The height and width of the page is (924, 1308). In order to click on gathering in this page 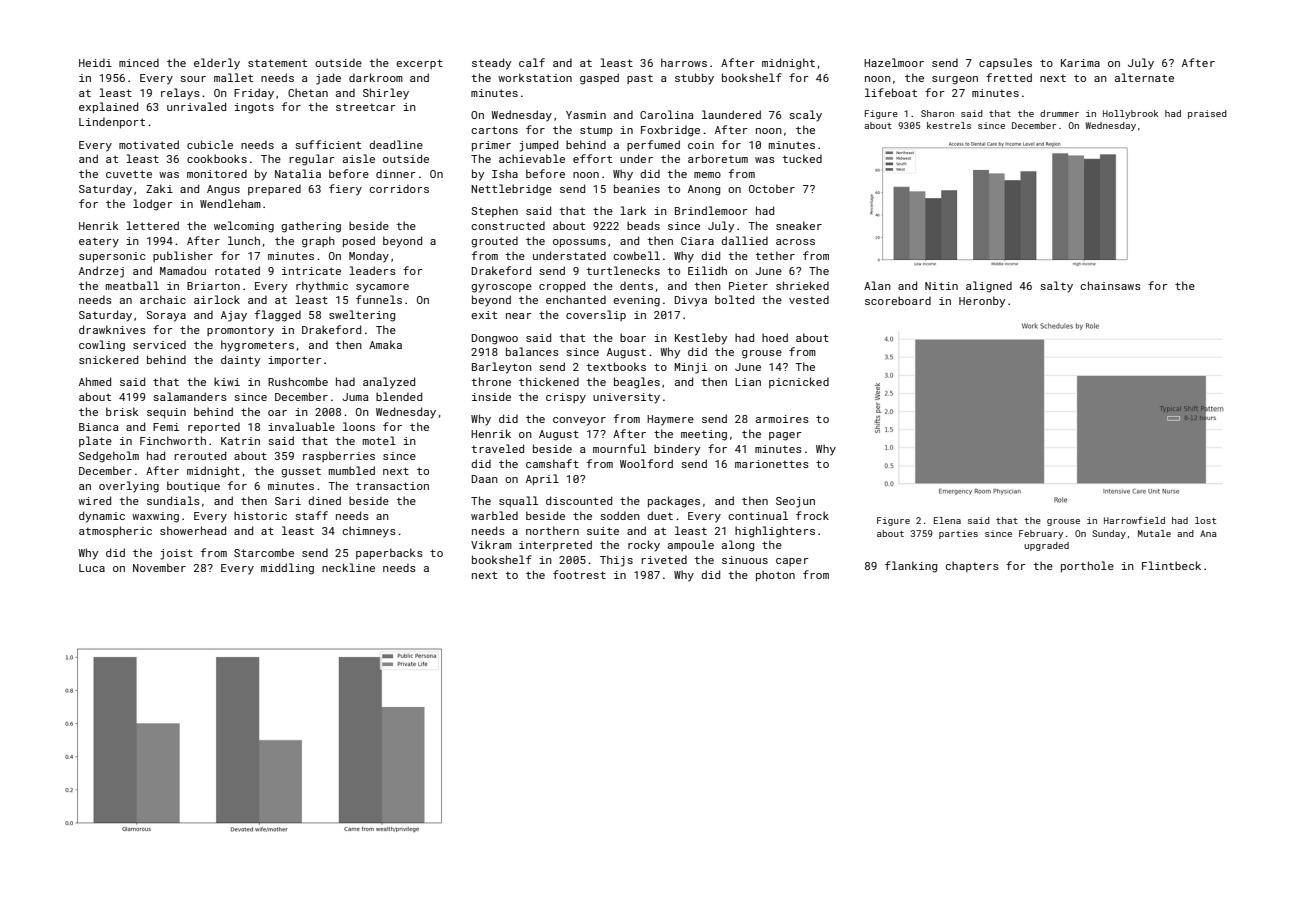, I will do `click(311, 227)`.
